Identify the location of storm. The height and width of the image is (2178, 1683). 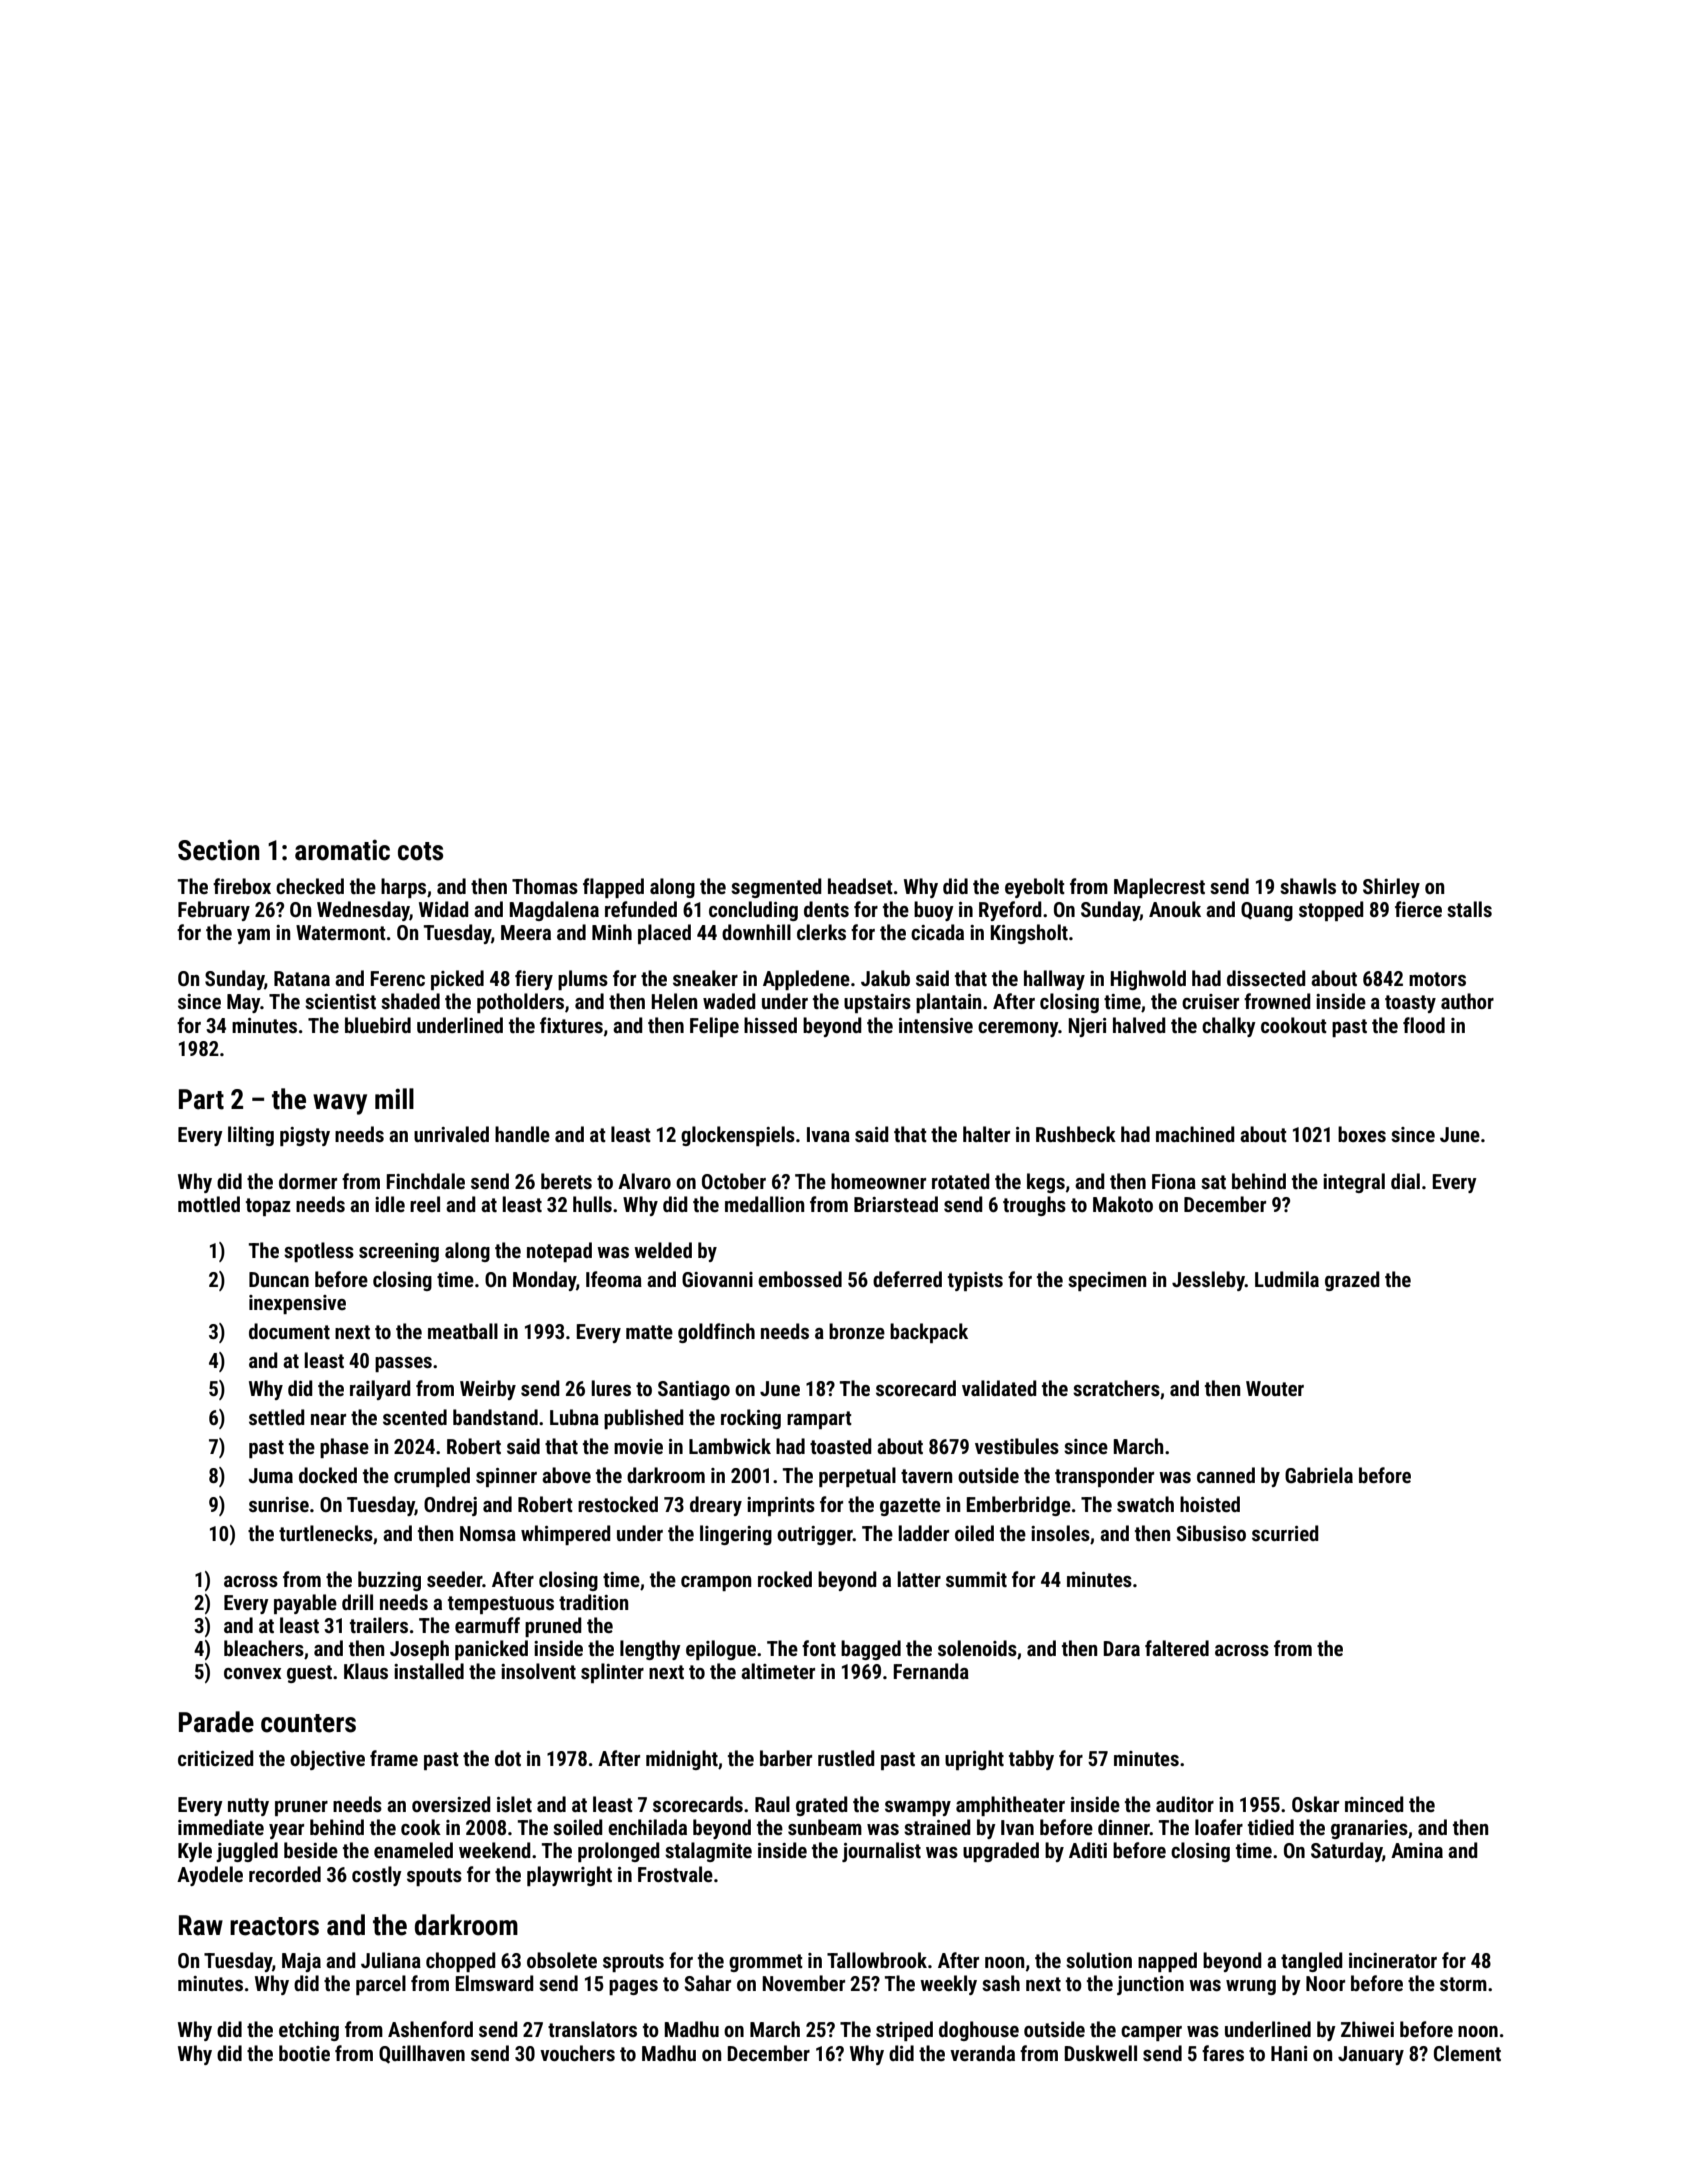
(1463, 1984).
